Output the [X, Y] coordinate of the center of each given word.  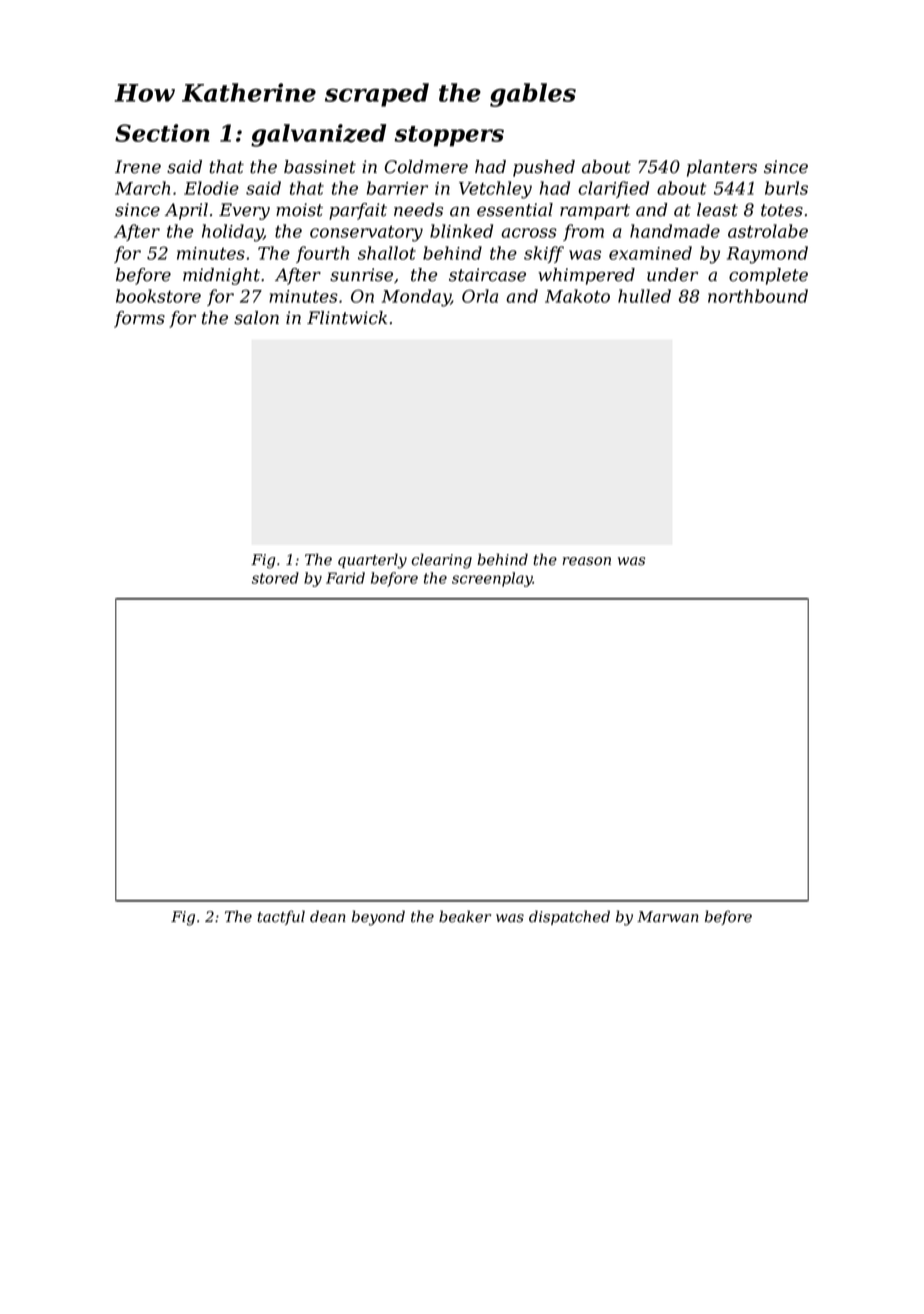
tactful [281, 917]
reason [587, 561]
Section [162, 133]
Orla [480, 296]
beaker [465, 916]
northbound [758, 296]
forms [139, 319]
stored [275, 578]
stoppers [449, 136]
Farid [345, 578]
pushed [544, 168]
